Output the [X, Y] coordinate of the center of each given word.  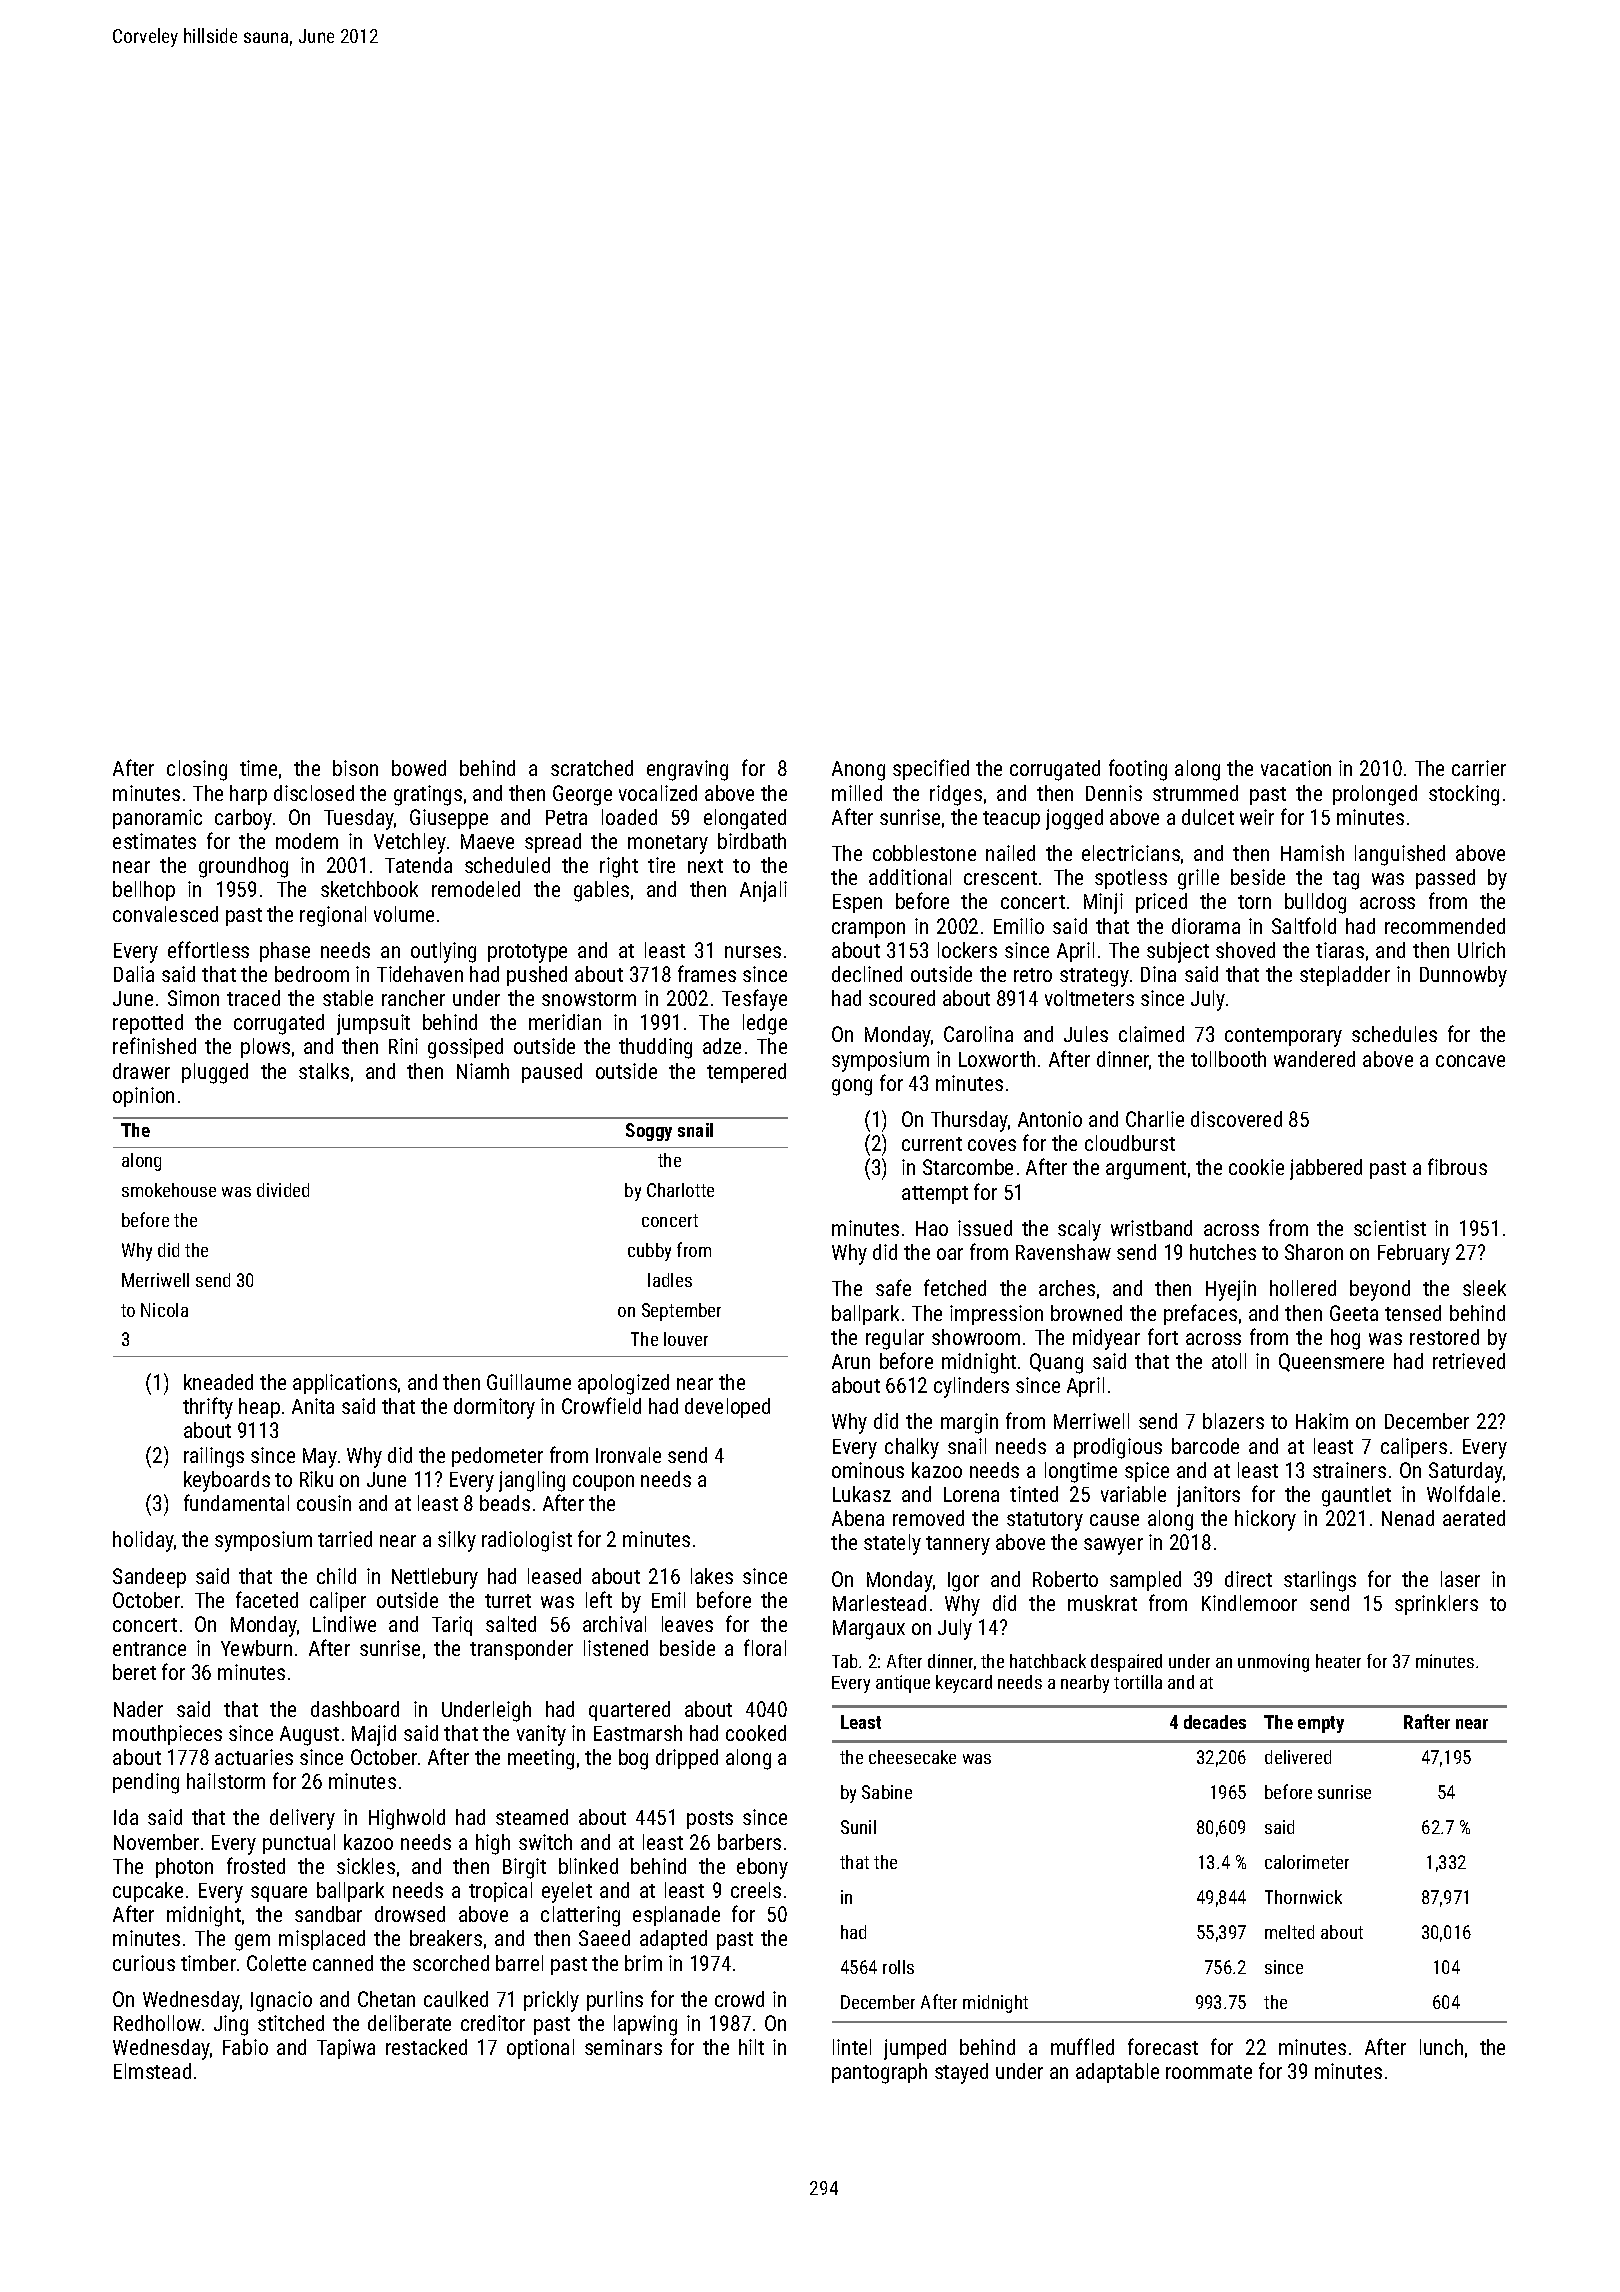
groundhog [243, 867]
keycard [964, 1684]
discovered [1236, 1119]
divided [283, 1190]
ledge [765, 1024]
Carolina [978, 1034]
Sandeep [149, 1578]
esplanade [676, 1916]
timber [208, 1963]
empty [1321, 1724]
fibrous [1457, 1166]
